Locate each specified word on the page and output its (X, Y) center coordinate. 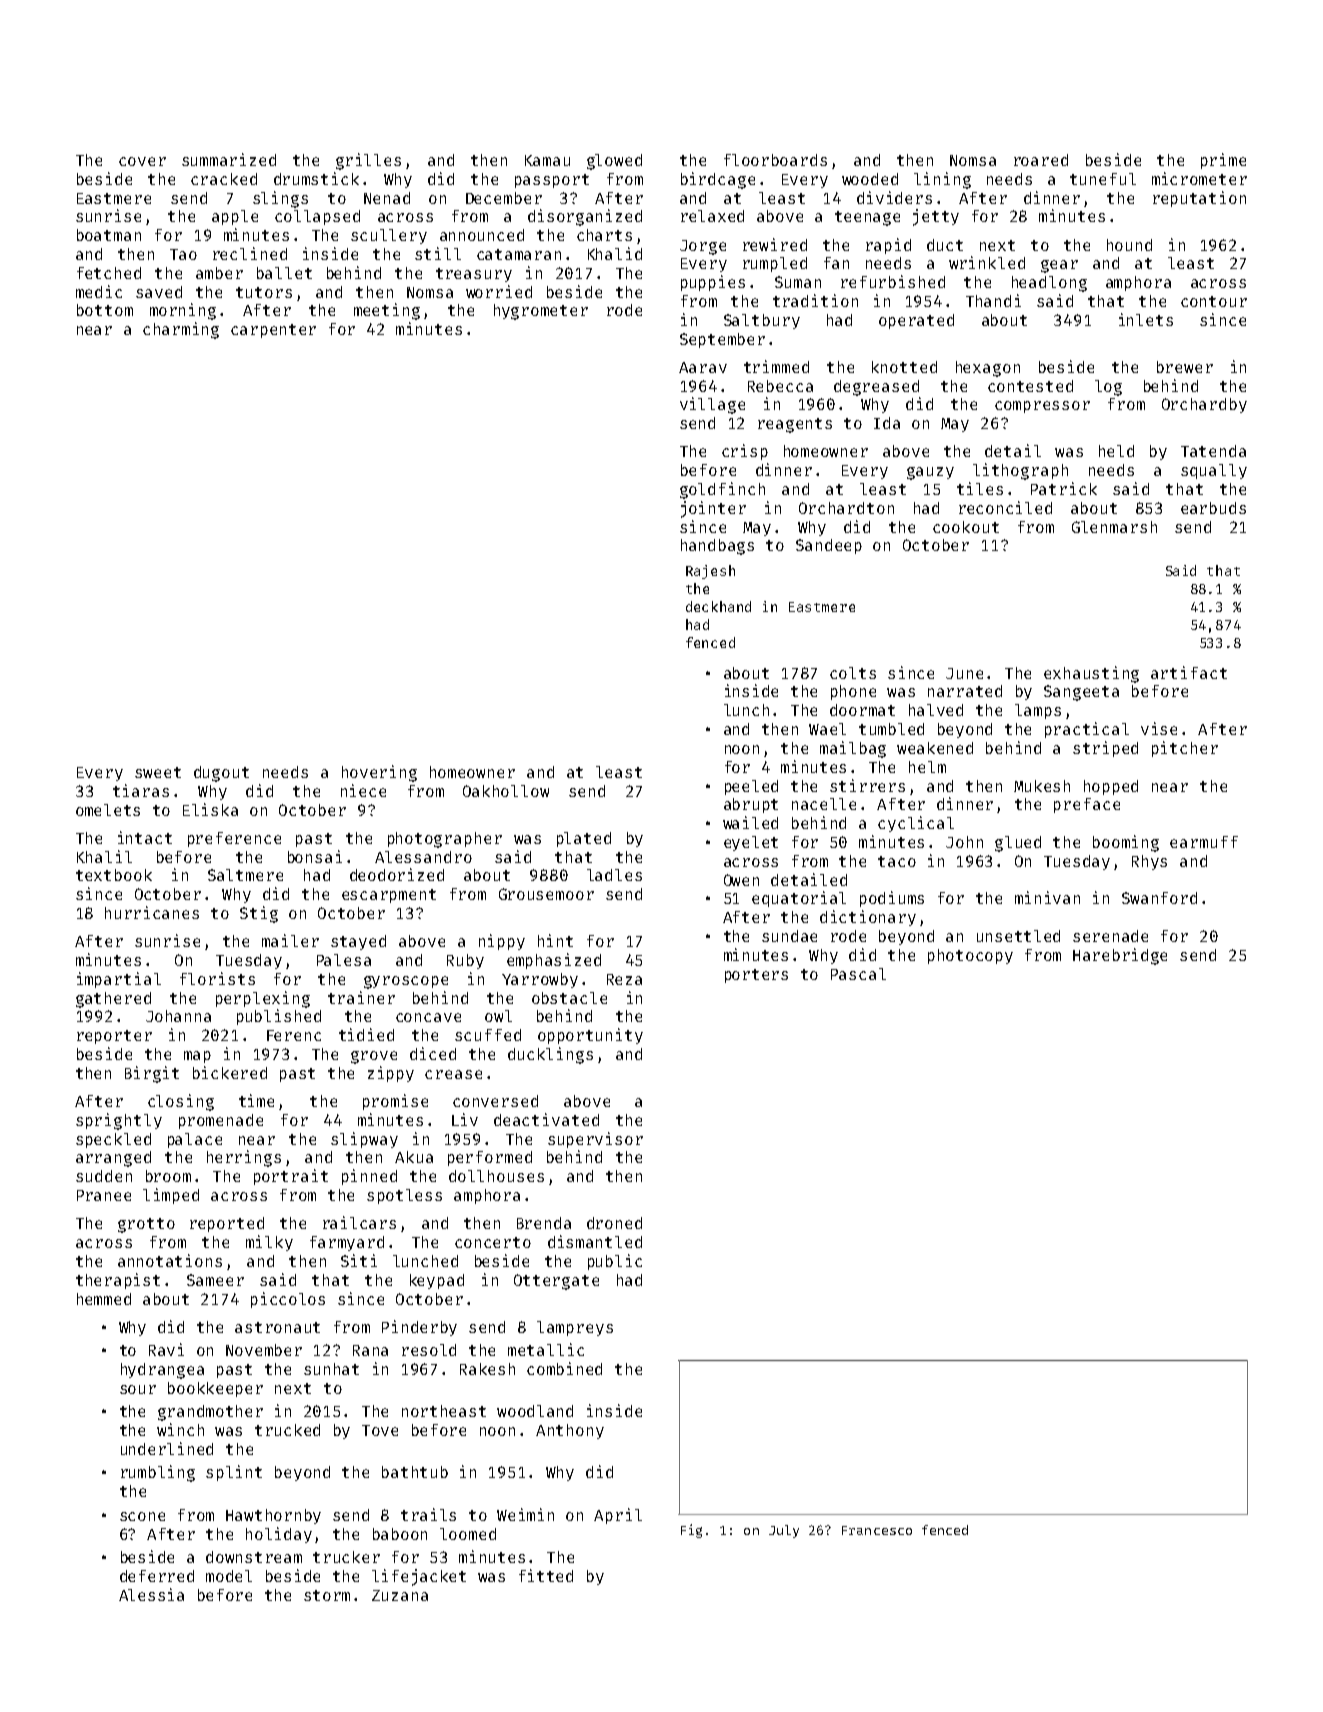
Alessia (151, 1594)
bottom (105, 310)
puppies (713, 283)
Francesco (877, 1530)
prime (1223, 161)
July (784, 1531)
